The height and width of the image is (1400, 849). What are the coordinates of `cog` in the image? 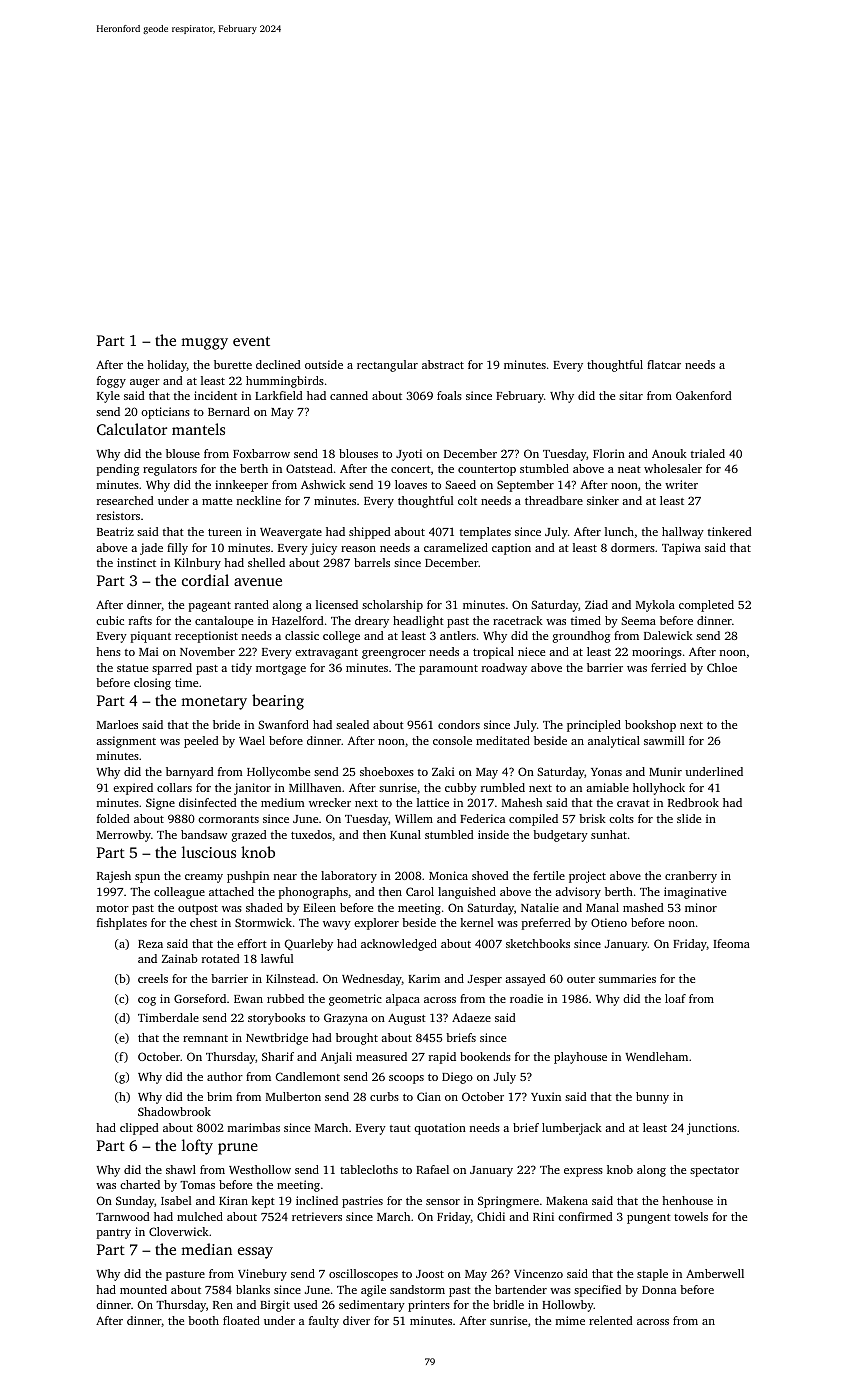 It's located at (147, 1001).
